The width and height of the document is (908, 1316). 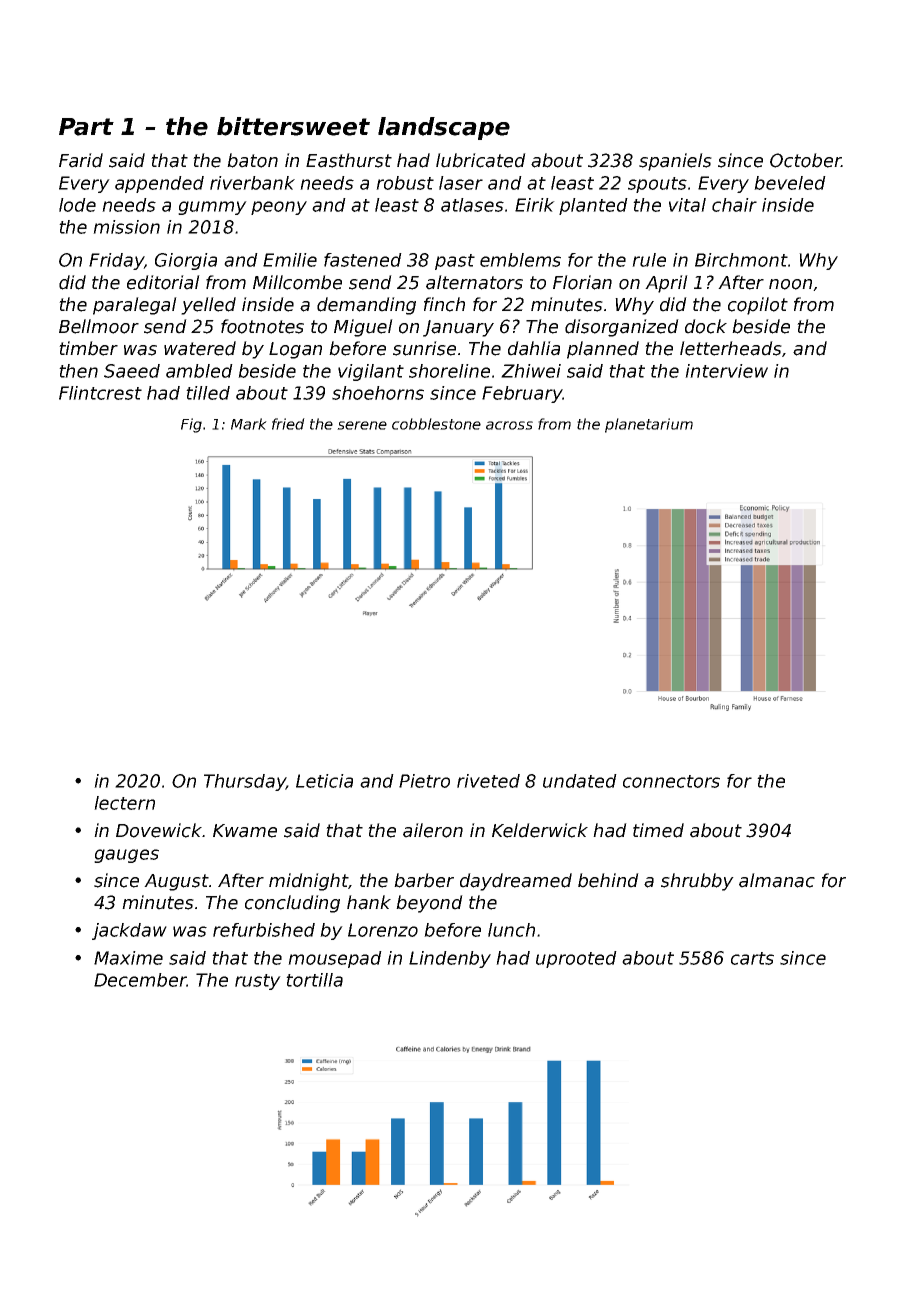 What do you see at coordinates (128, 958) in the document?
I see `Maxime` at bounding box center [128, 958].
